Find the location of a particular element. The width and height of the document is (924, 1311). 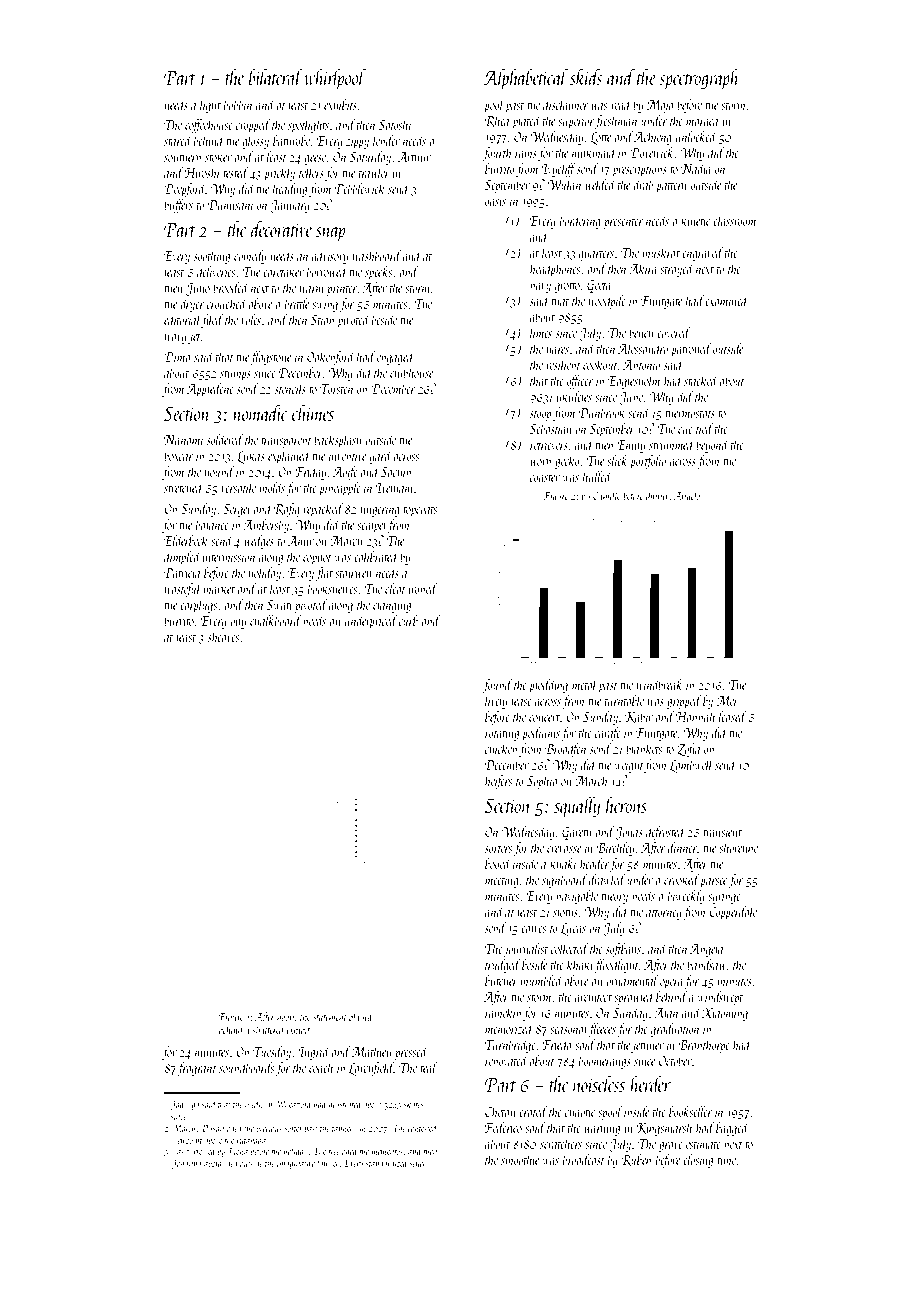

read is located at coordinates (621, 104).
